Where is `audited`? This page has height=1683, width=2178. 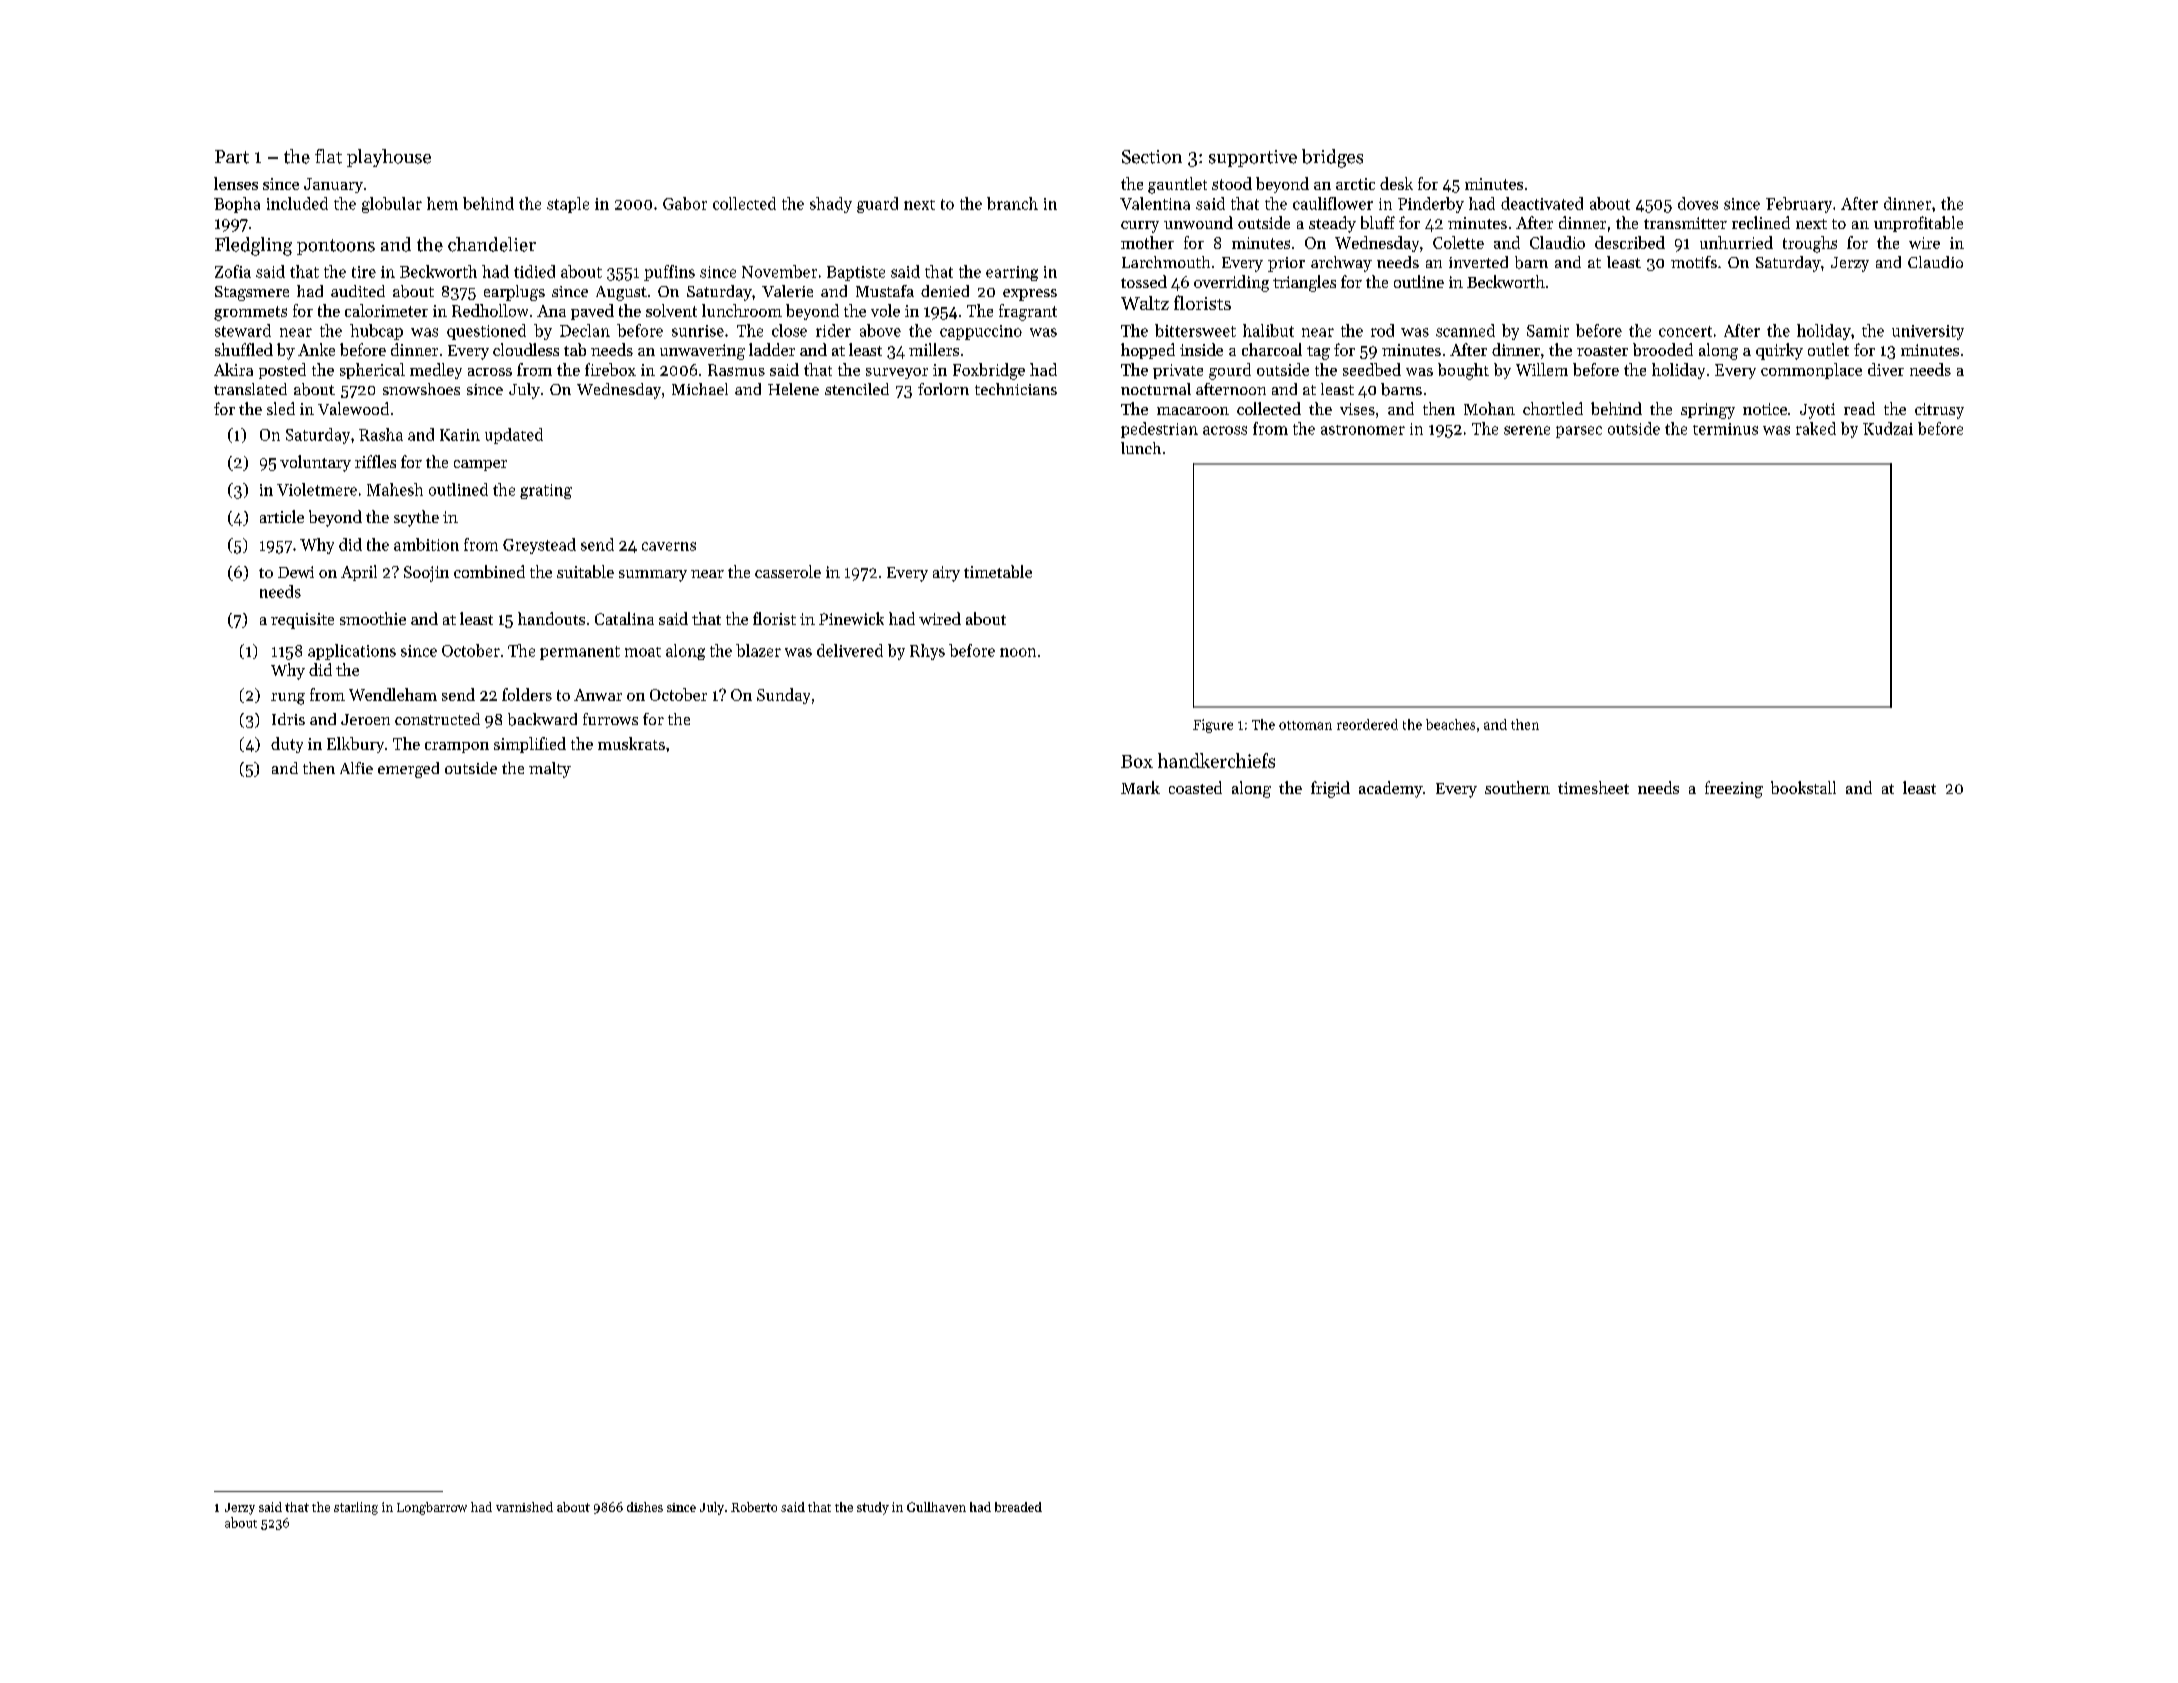
audited is located at coordinates (358, 291).
